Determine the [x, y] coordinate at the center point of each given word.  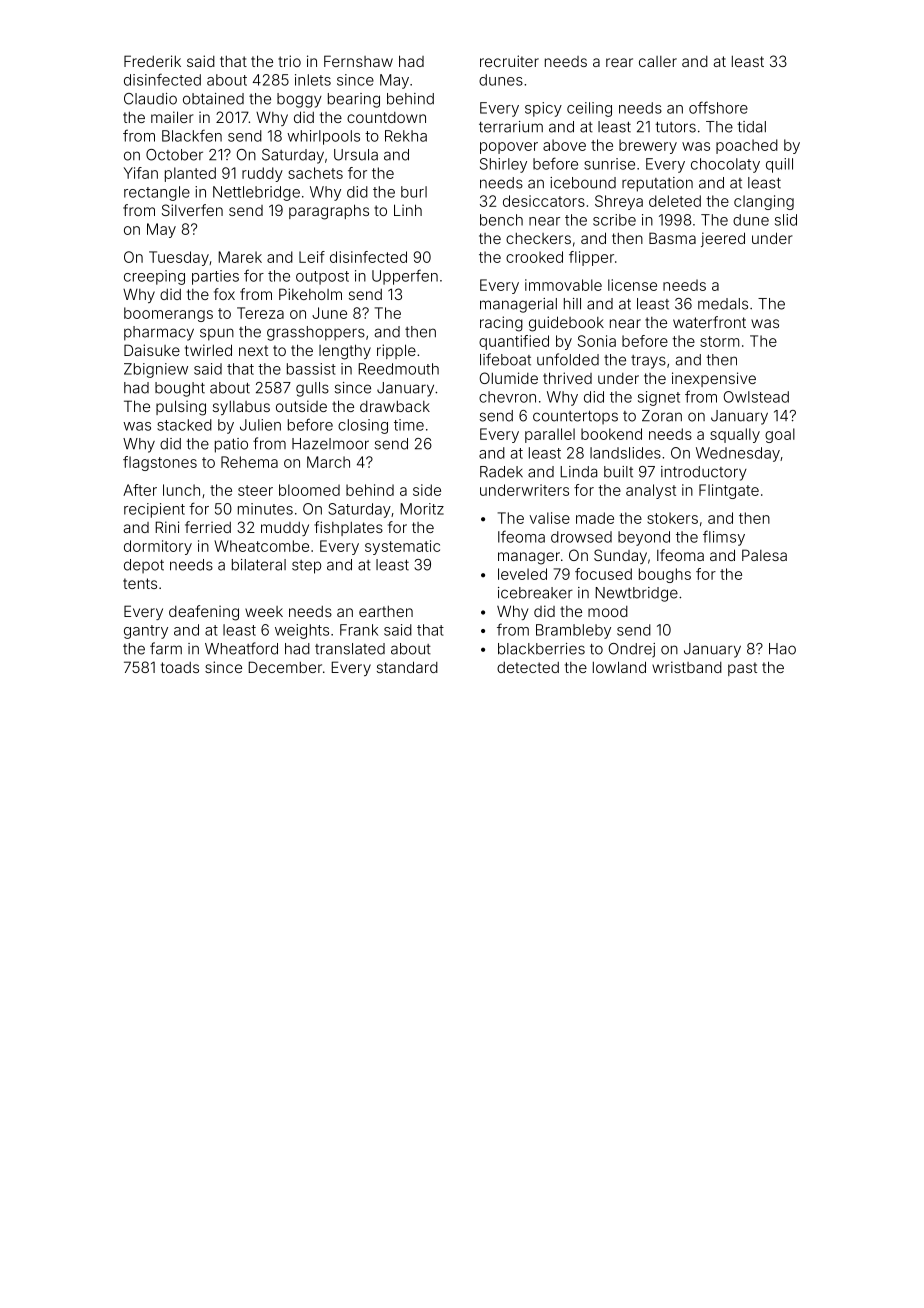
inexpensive [714, 379]
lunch [181, 490]
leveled [522, 574]
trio [289, 61]
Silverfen [192, 210]
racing [501, 324]
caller [658, 61]
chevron [507, 397]
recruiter [509, 61]
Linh [408, 210]
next [253, 350]
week [264, 611]
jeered [723, 239]
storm [720, 341]
